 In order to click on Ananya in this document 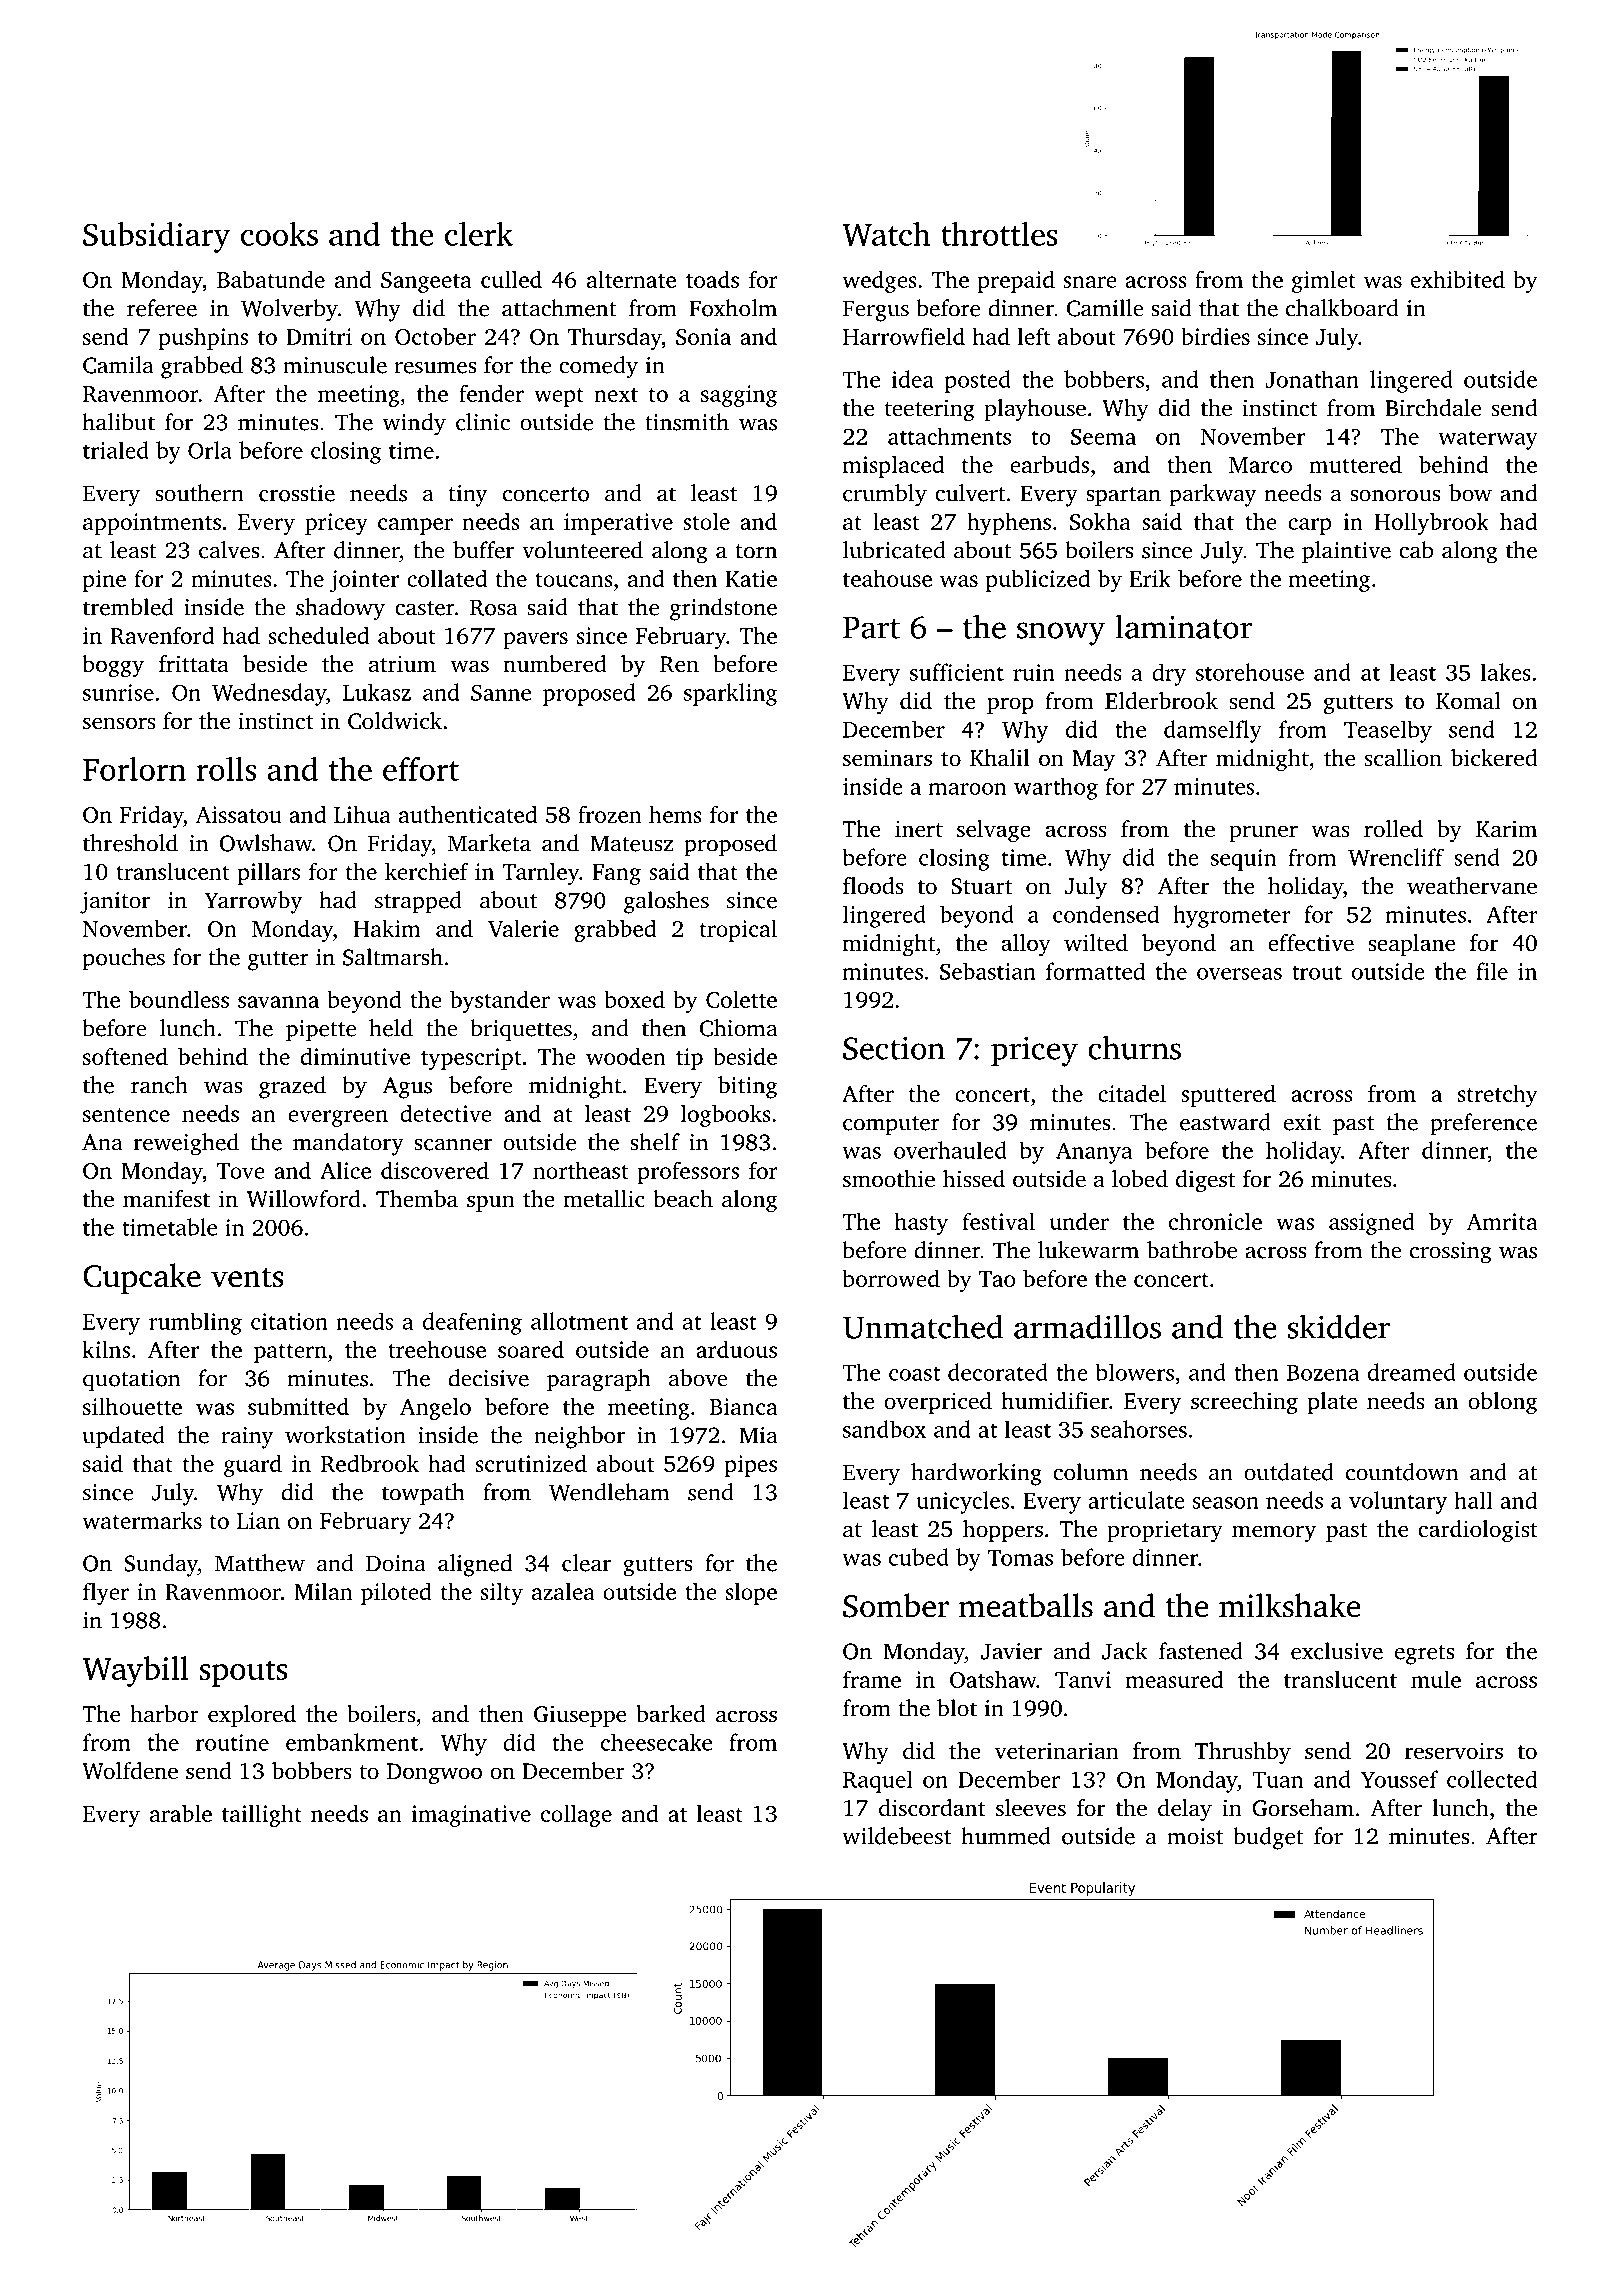, I will do `click(1094, 1153)`.
